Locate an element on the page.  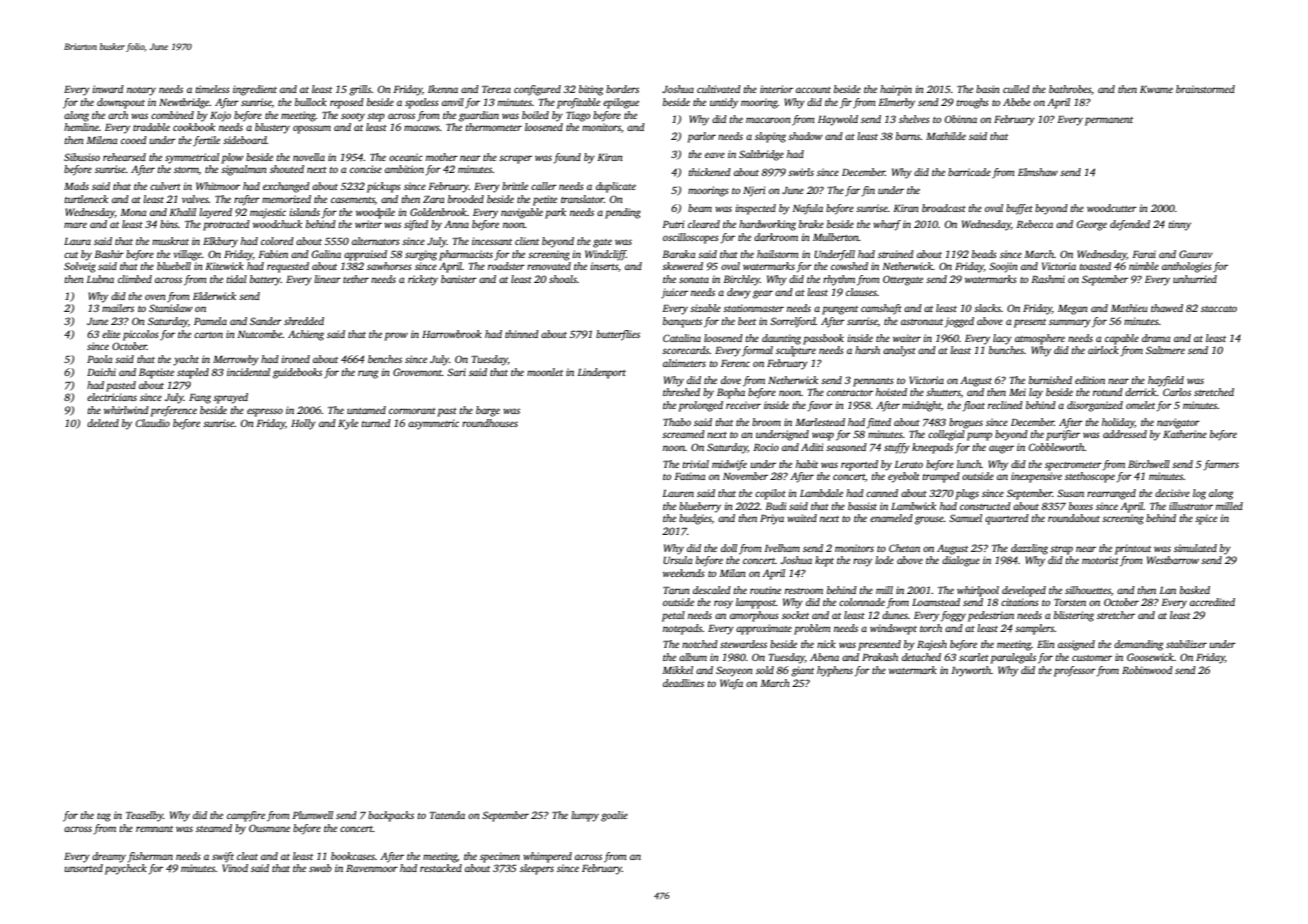
duplicate is located at coordinates (616, 187).
